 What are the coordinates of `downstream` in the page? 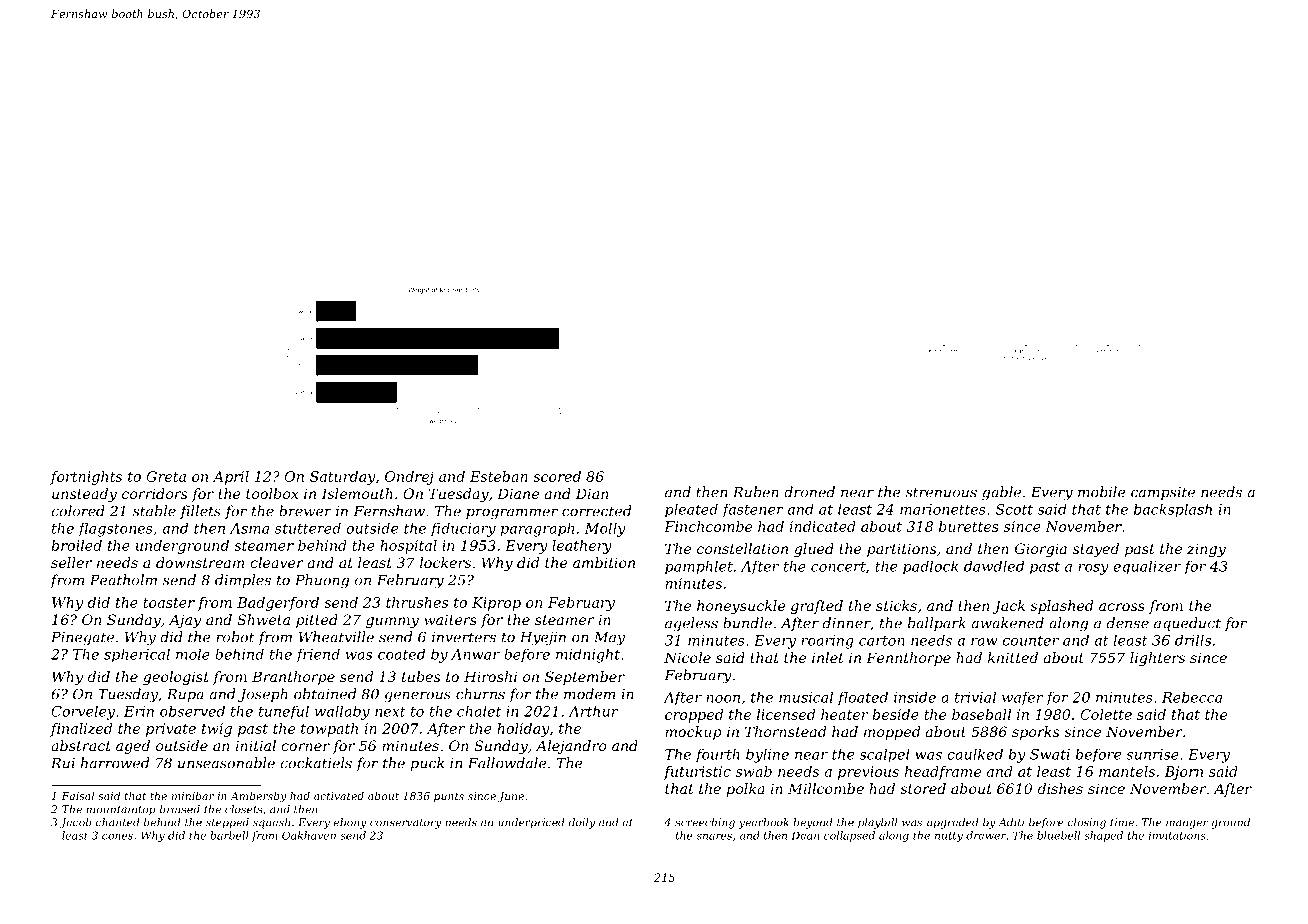 It's located at (200, 562).
